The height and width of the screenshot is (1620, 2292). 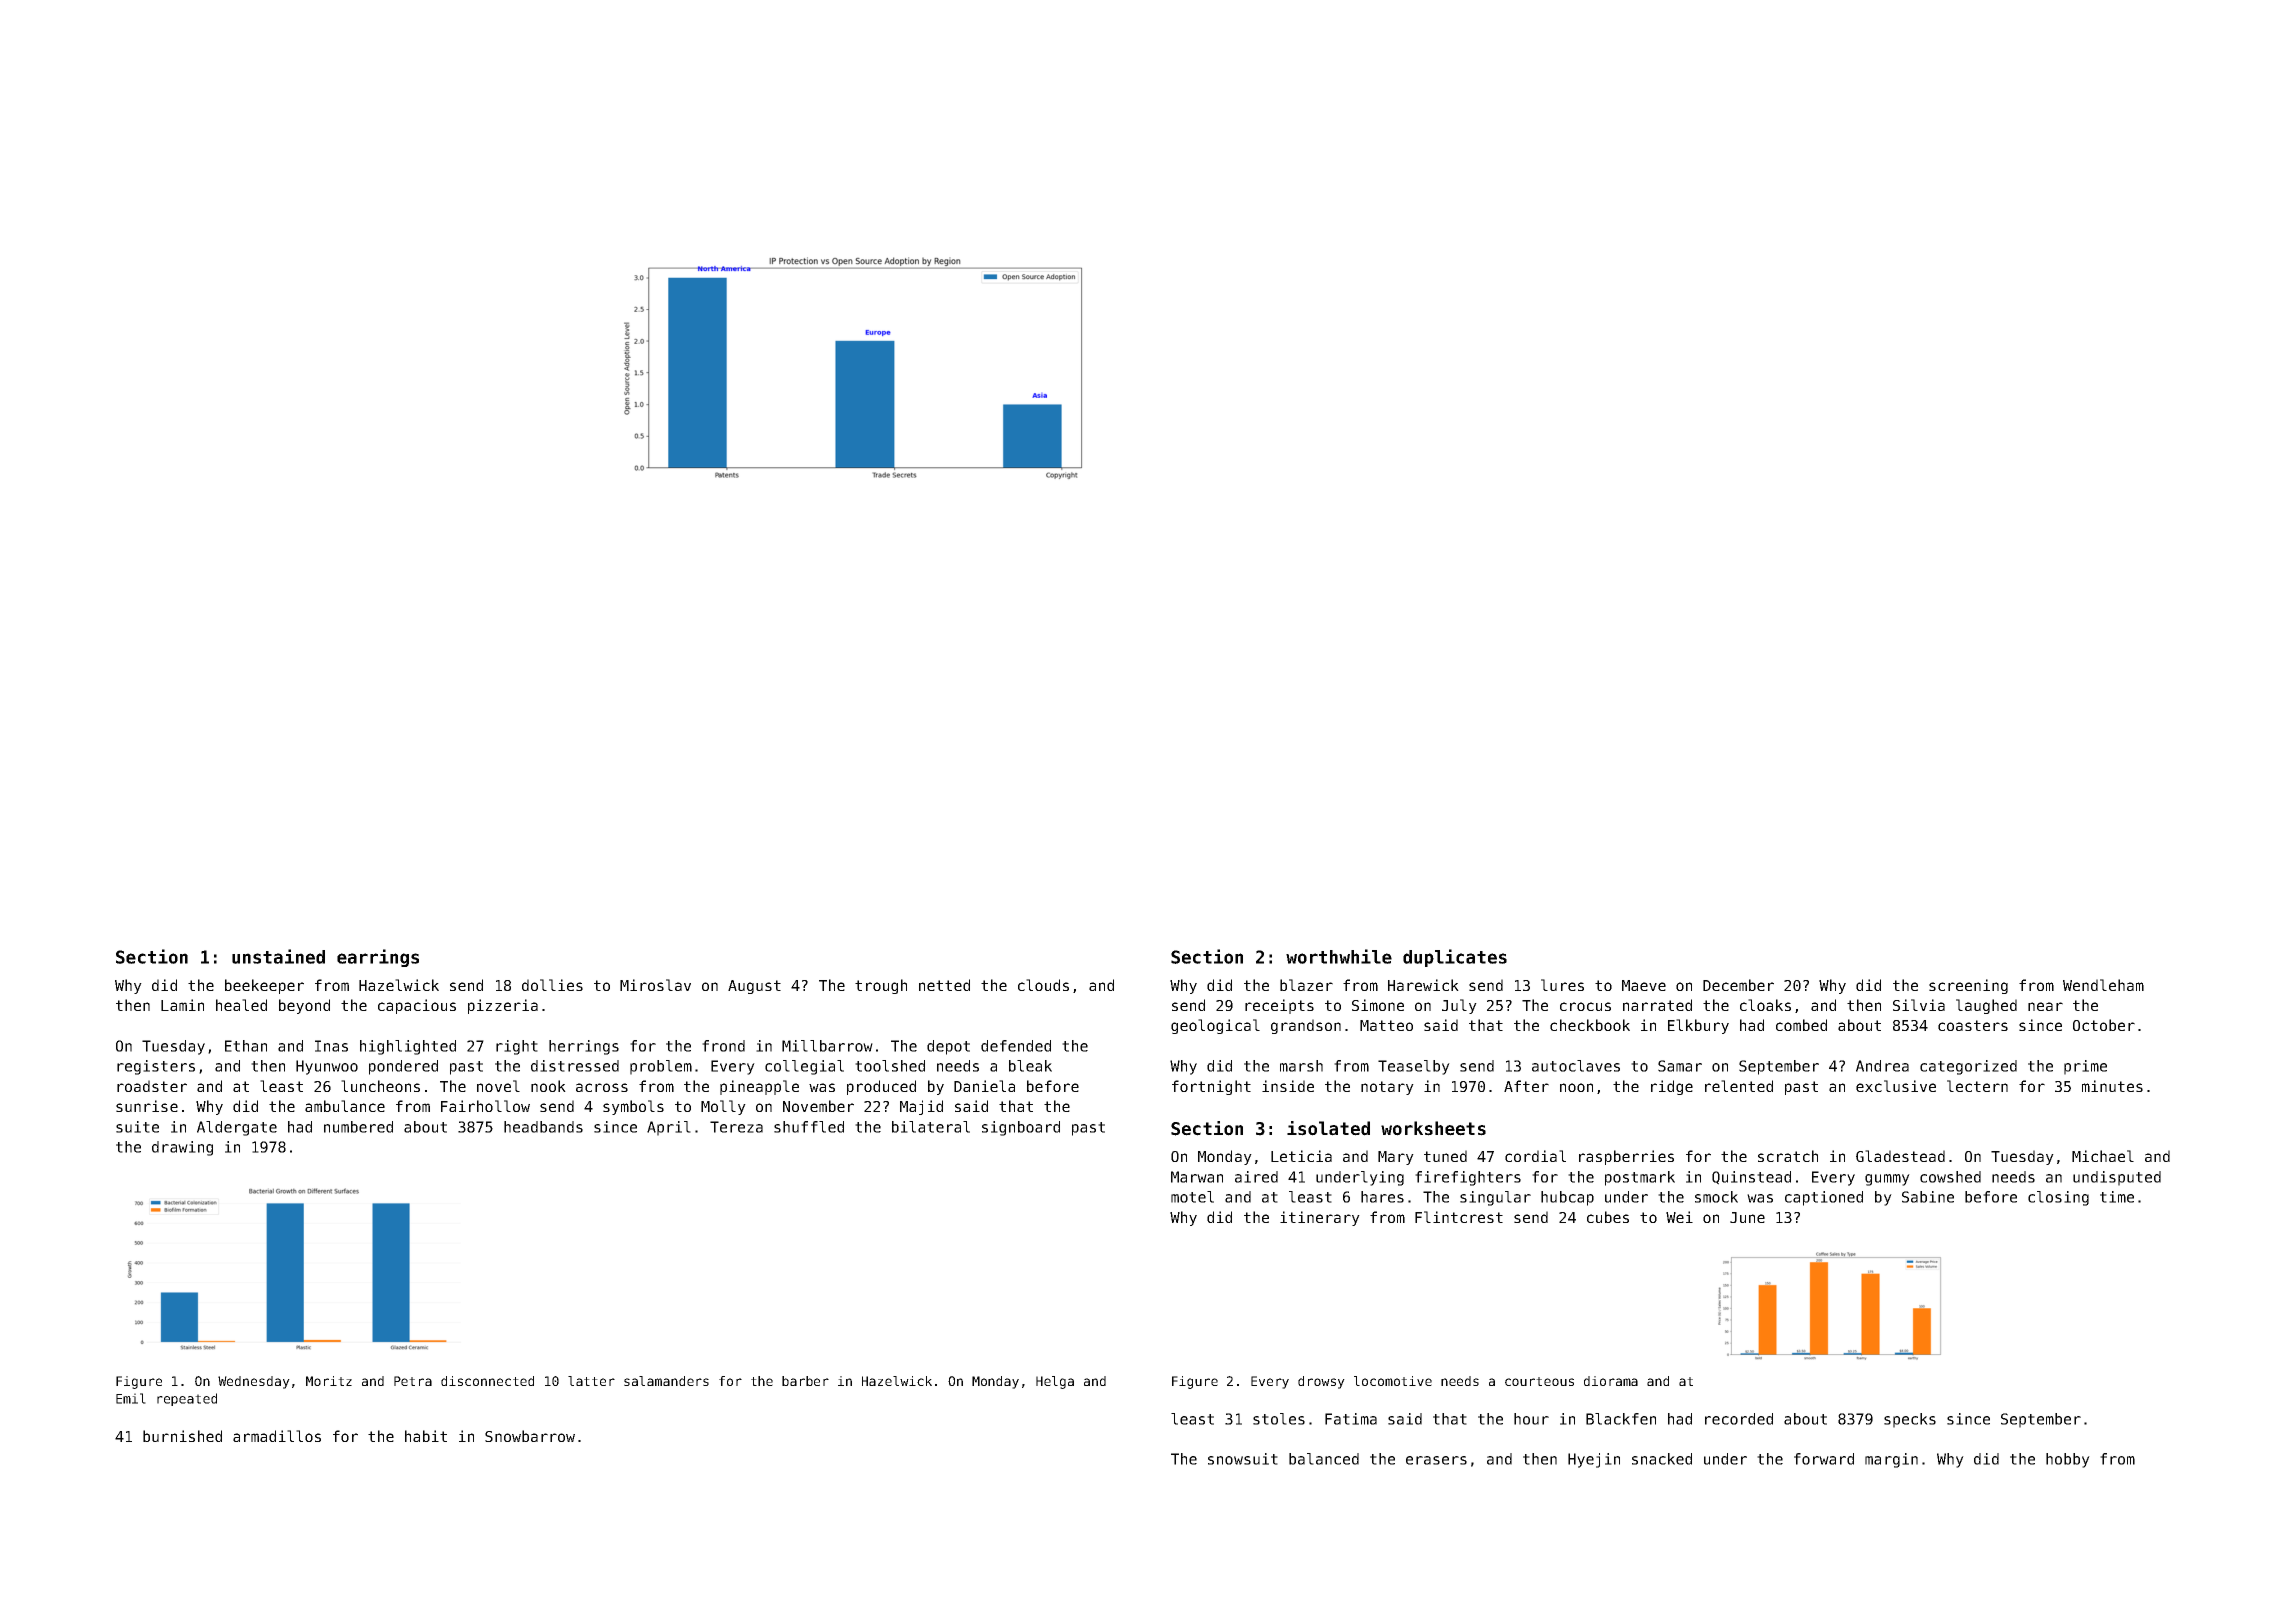 I want to click on stoles, so click(x=1279, y=1419).
